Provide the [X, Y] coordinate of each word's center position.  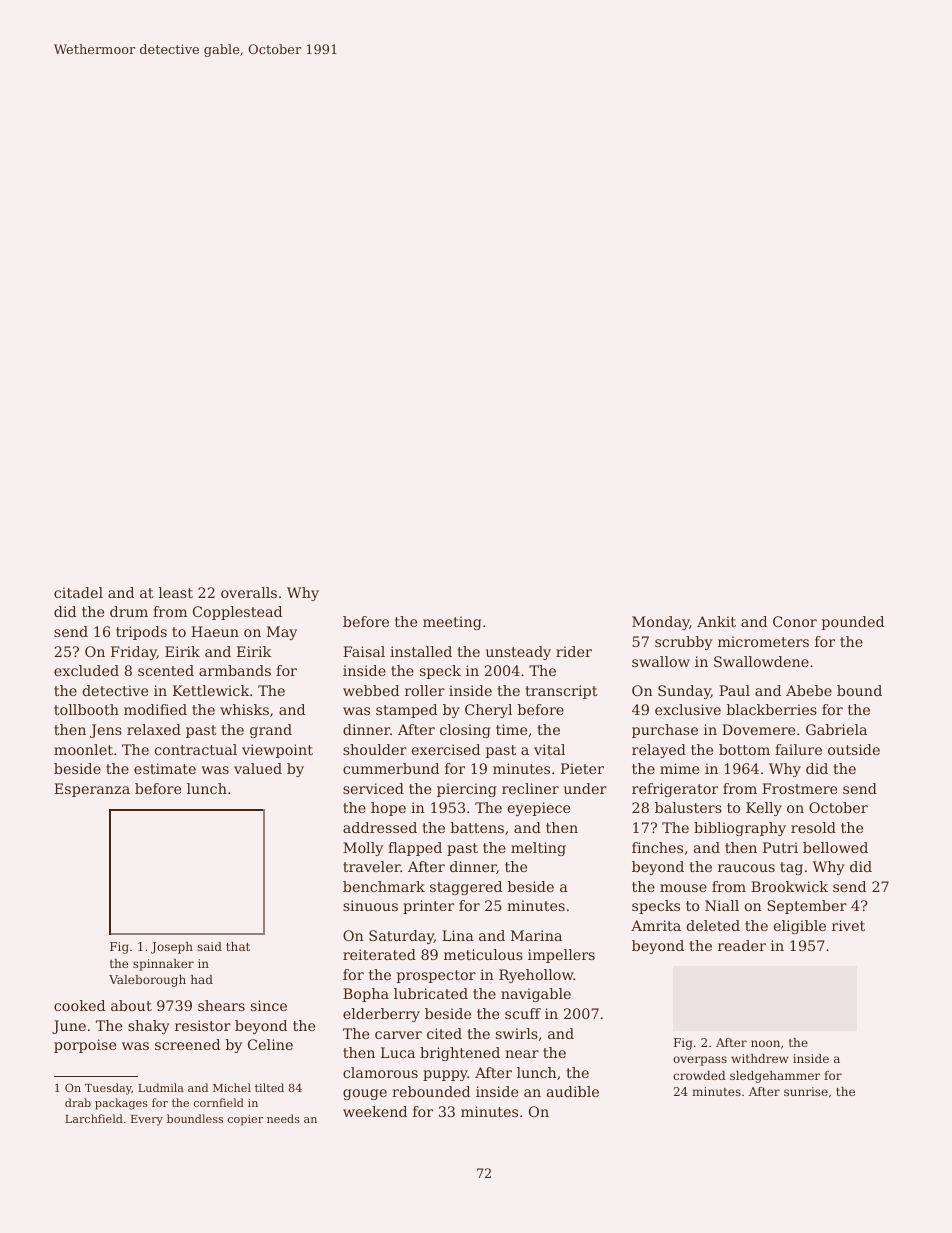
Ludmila [161, 1087]
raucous [746, 868]
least [176, 592]
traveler [372, 866]
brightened [460, 1054]
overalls [249, 592]
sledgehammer [775, 1077]
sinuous [370, 905]
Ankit [716, 621]
